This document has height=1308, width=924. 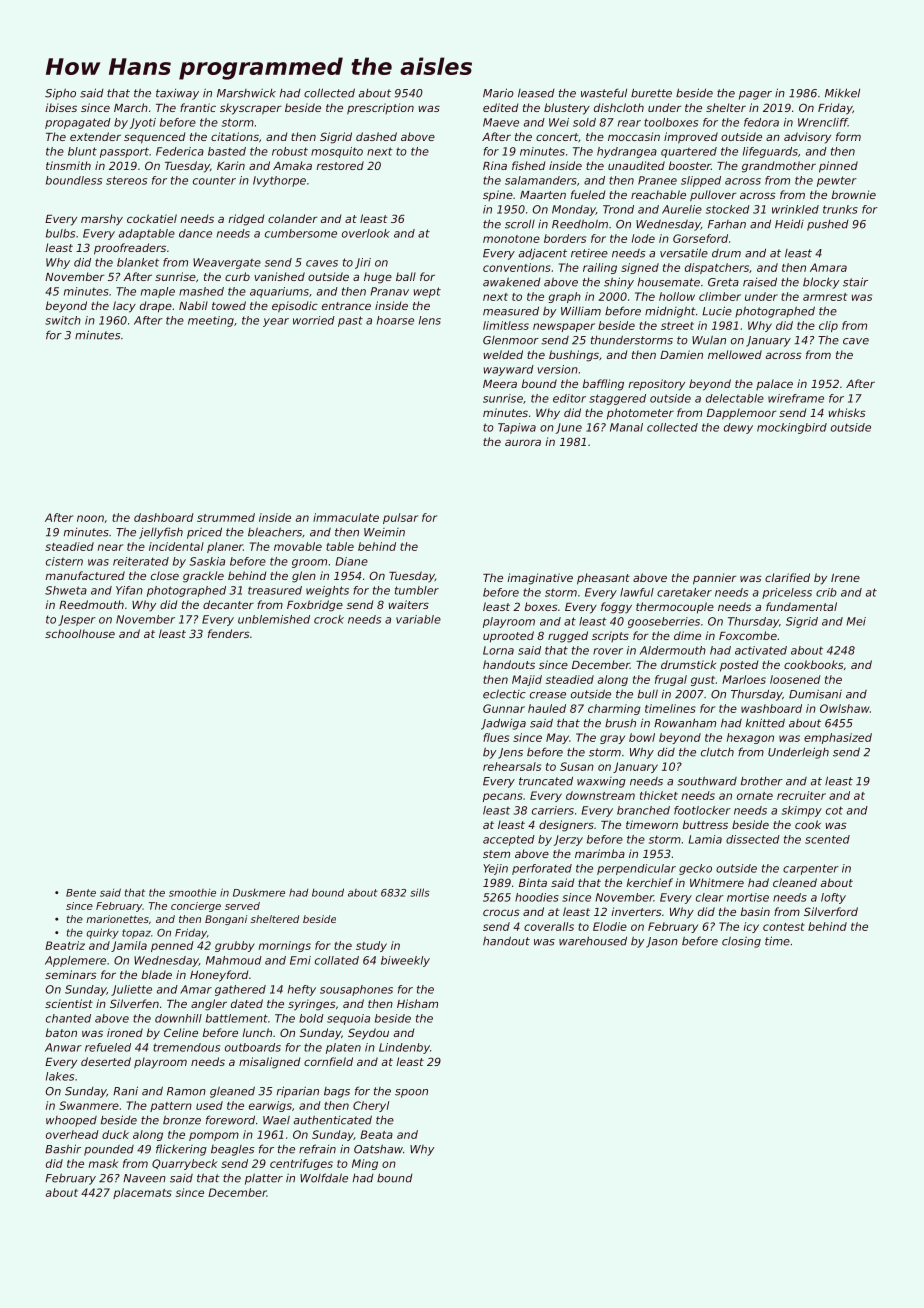 What do you see at coordinates (209, 1005) in the document?
I see `angler` at bounding box center [209, 1005].
